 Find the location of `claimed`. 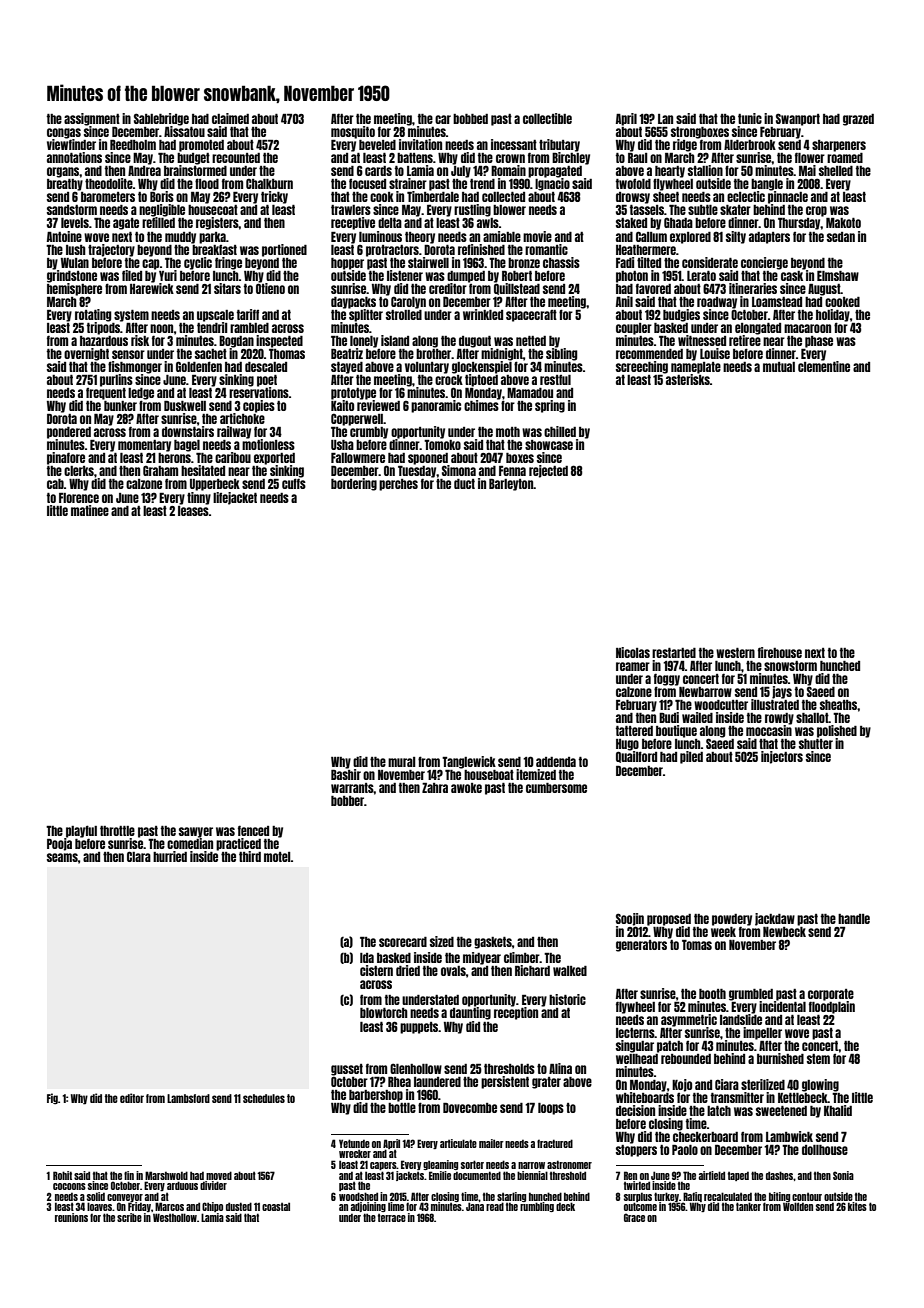

claimed is located at coordinates (230, 118).
